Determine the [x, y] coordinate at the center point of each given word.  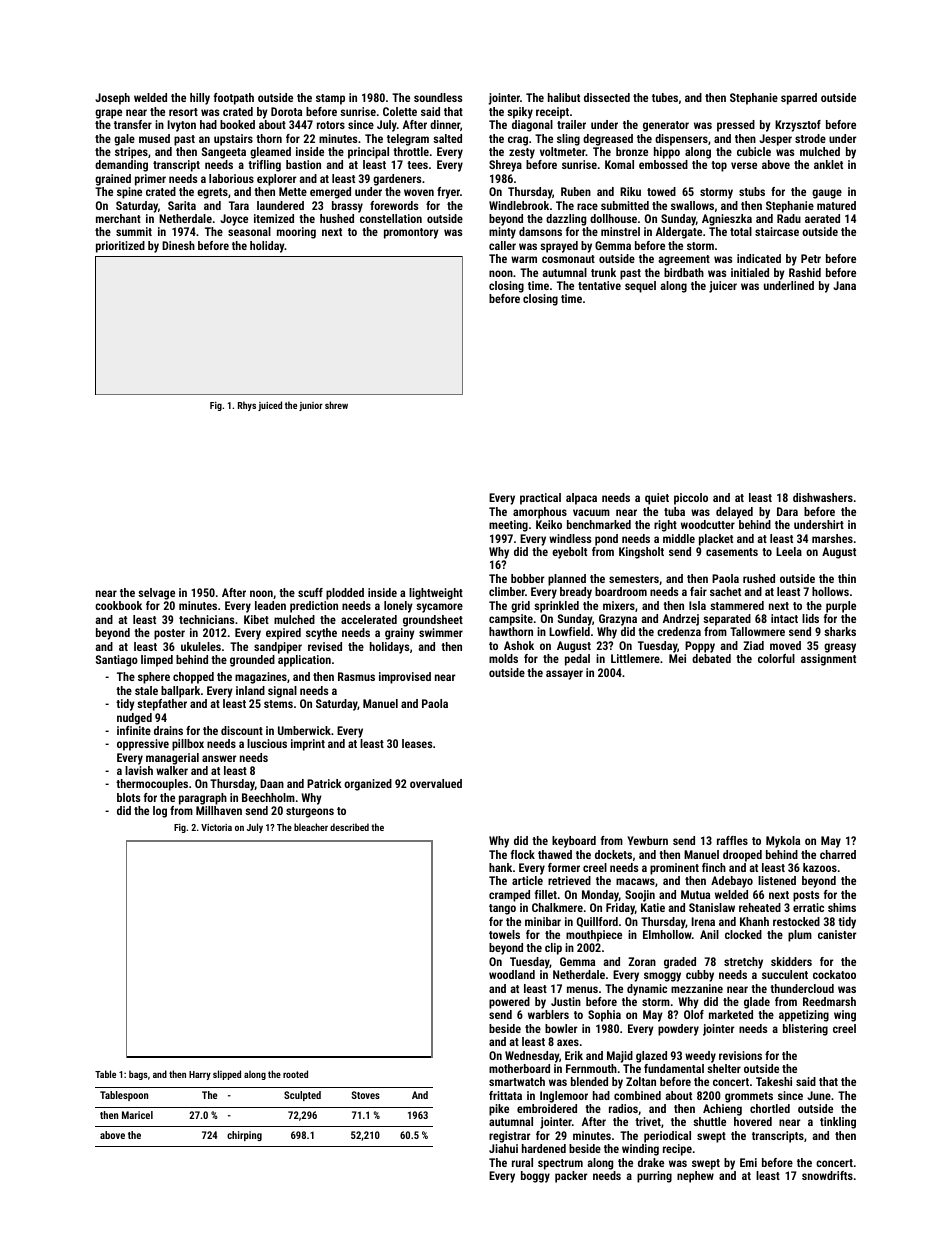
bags [138, 1075]
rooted [295, 1074]
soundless [438, 97]
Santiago [117, 661]
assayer [564, 675]
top [719, 166]
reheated [760, 907]
